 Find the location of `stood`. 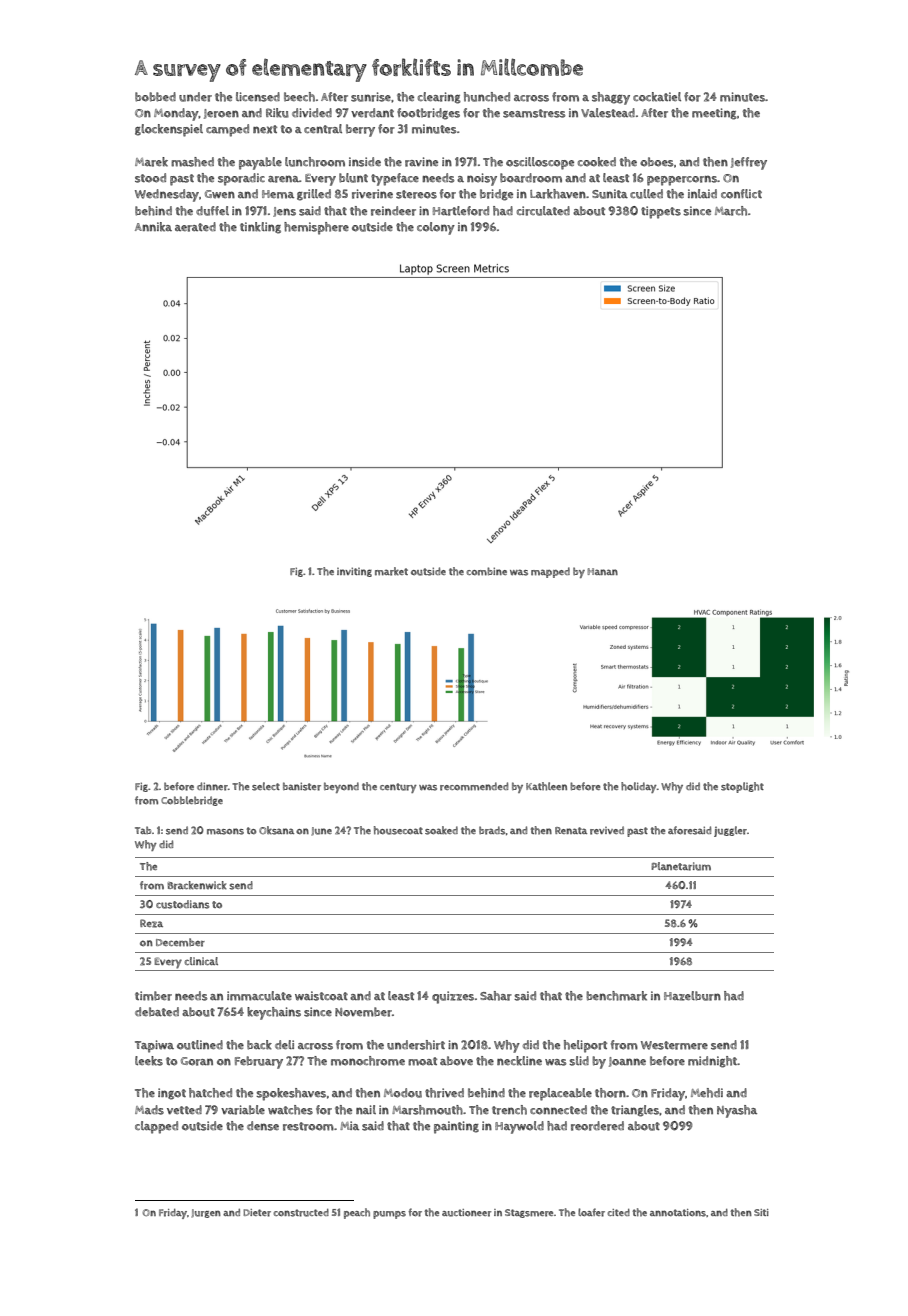

stood is located at coordinates (150, 178).
